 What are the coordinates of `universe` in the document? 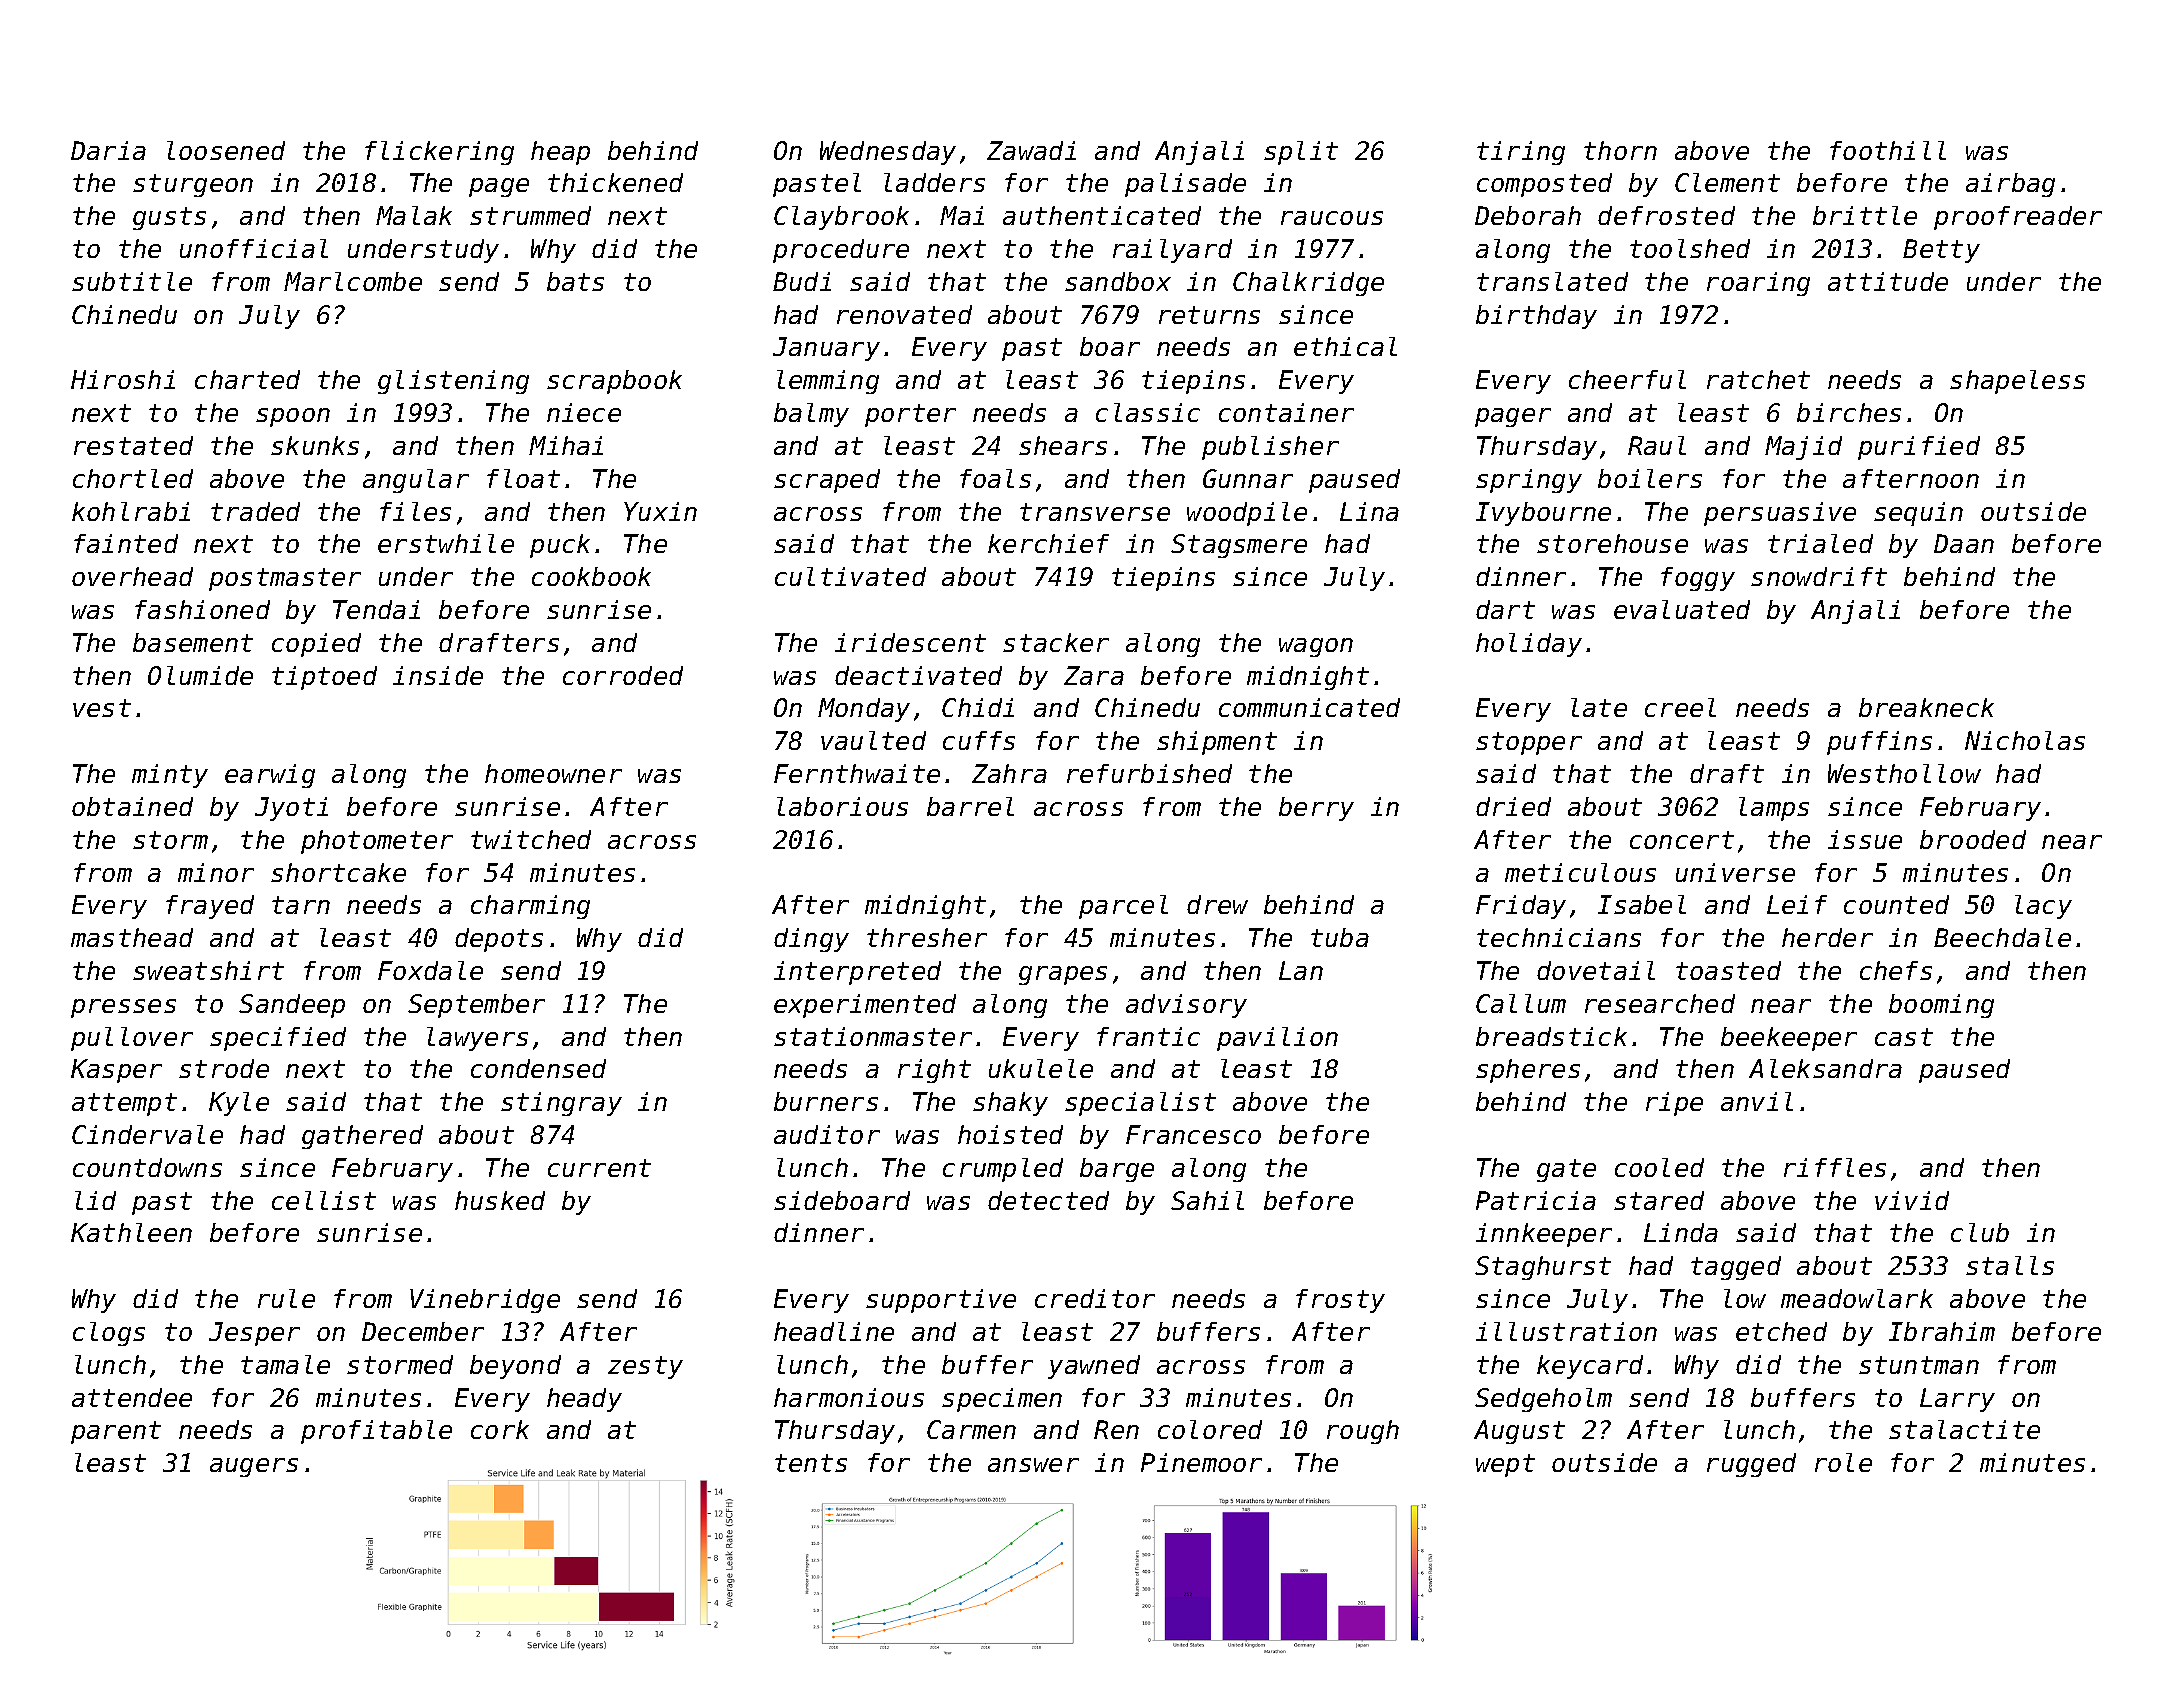 It's located at (1735, 872).
